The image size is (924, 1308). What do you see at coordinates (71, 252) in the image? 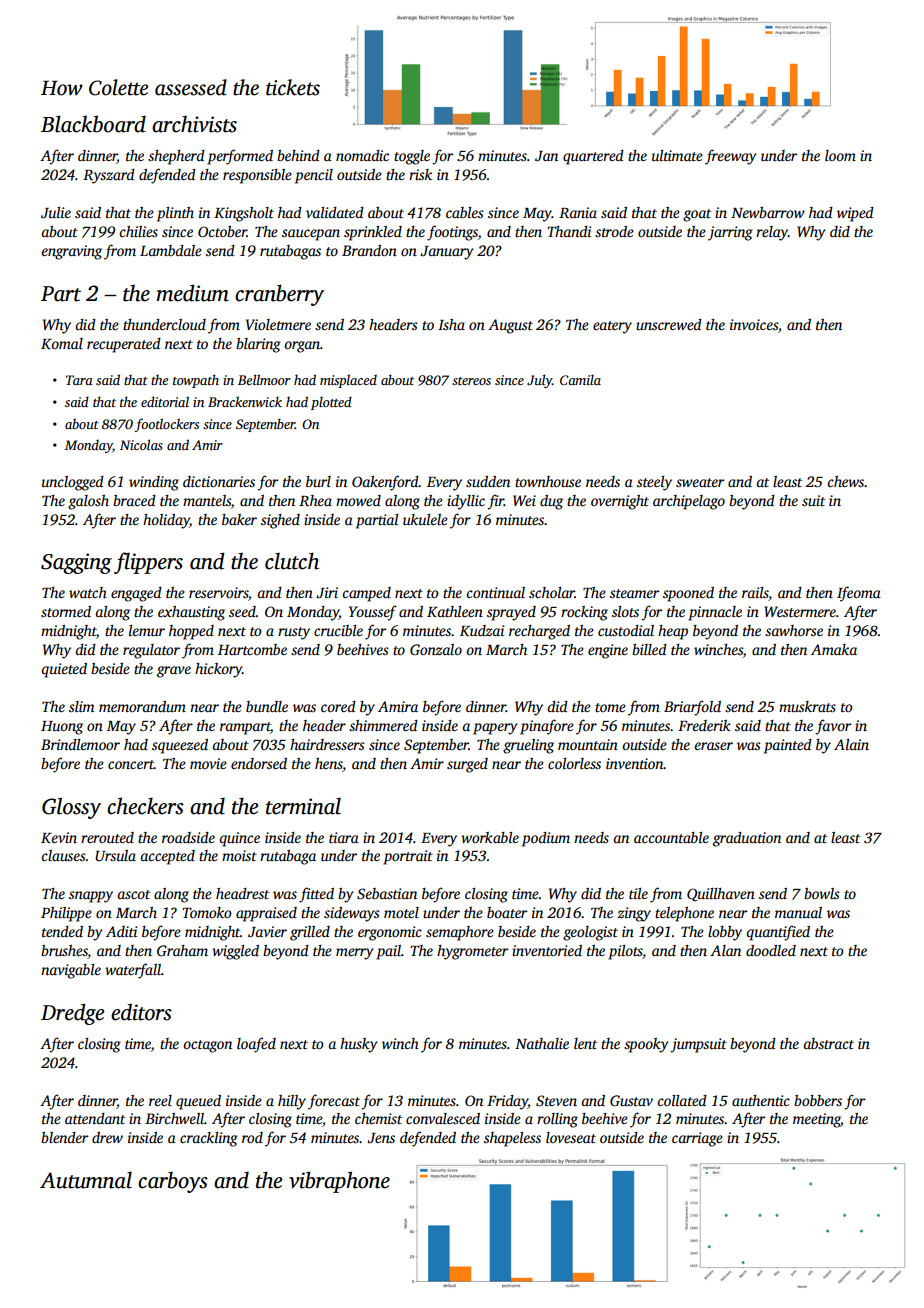
I see `engraving` at bounding box center [71, 252].
